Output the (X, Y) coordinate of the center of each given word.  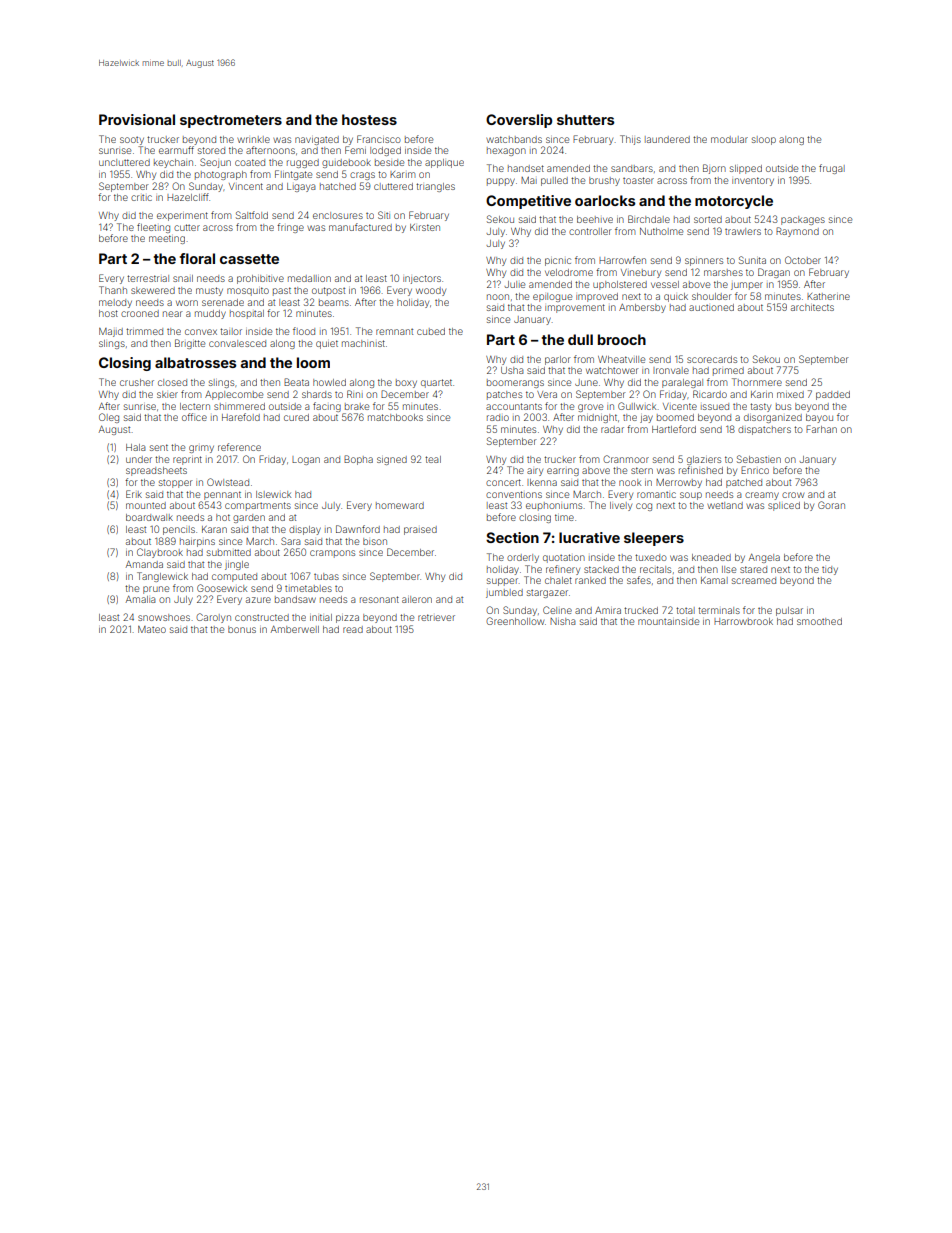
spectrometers (231, 121)
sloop (764, 140)
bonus (242, 629)
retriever (436, 617)
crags (362, 176)
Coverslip (519, 121)
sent (159, 447)
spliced (784, 506)
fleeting (153, 228)
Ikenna (542, 482)
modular (729, 139)
